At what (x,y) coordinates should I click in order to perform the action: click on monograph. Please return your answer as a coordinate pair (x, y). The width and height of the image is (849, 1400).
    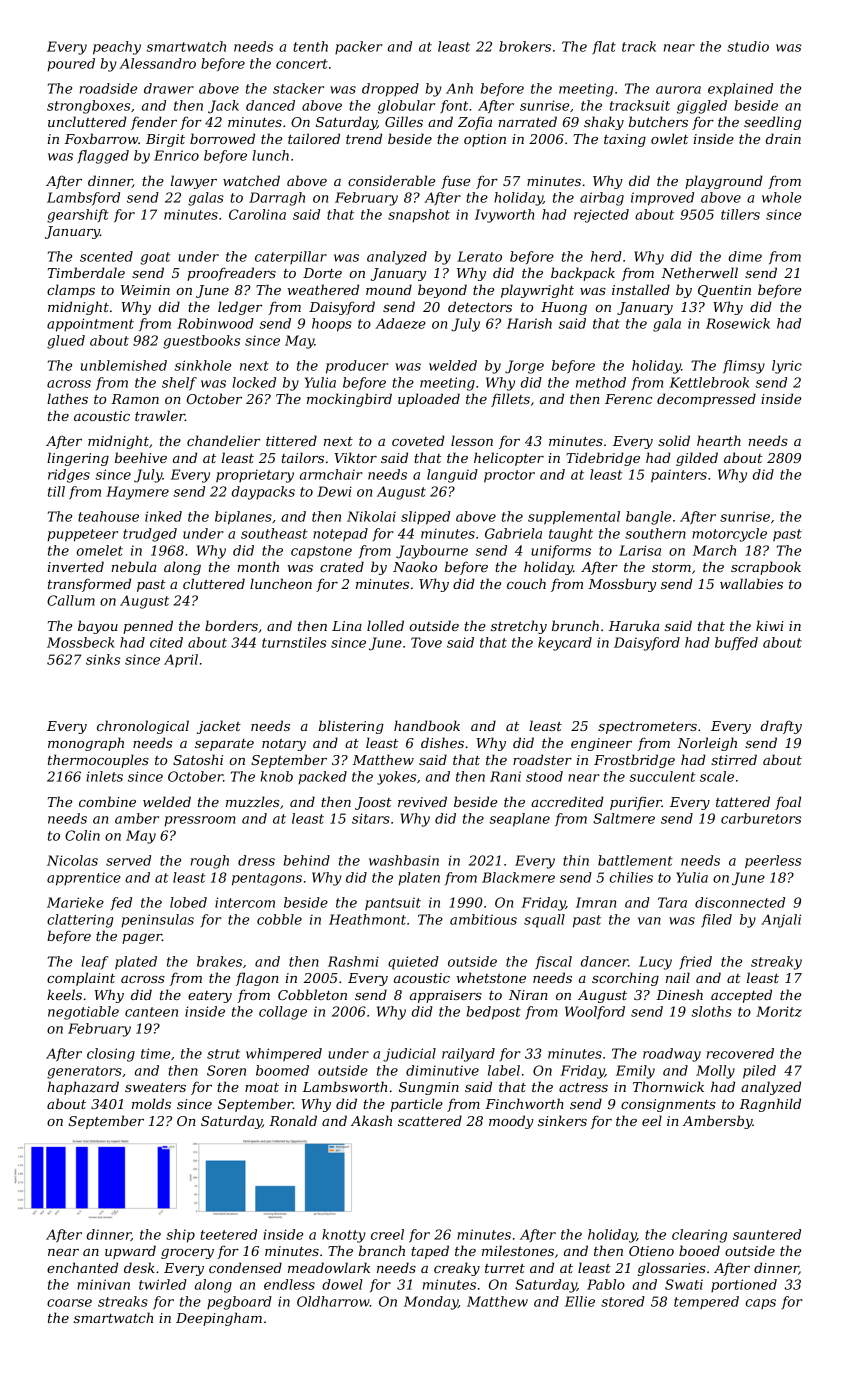
    Looking at the image, I should click on (86, 744).
